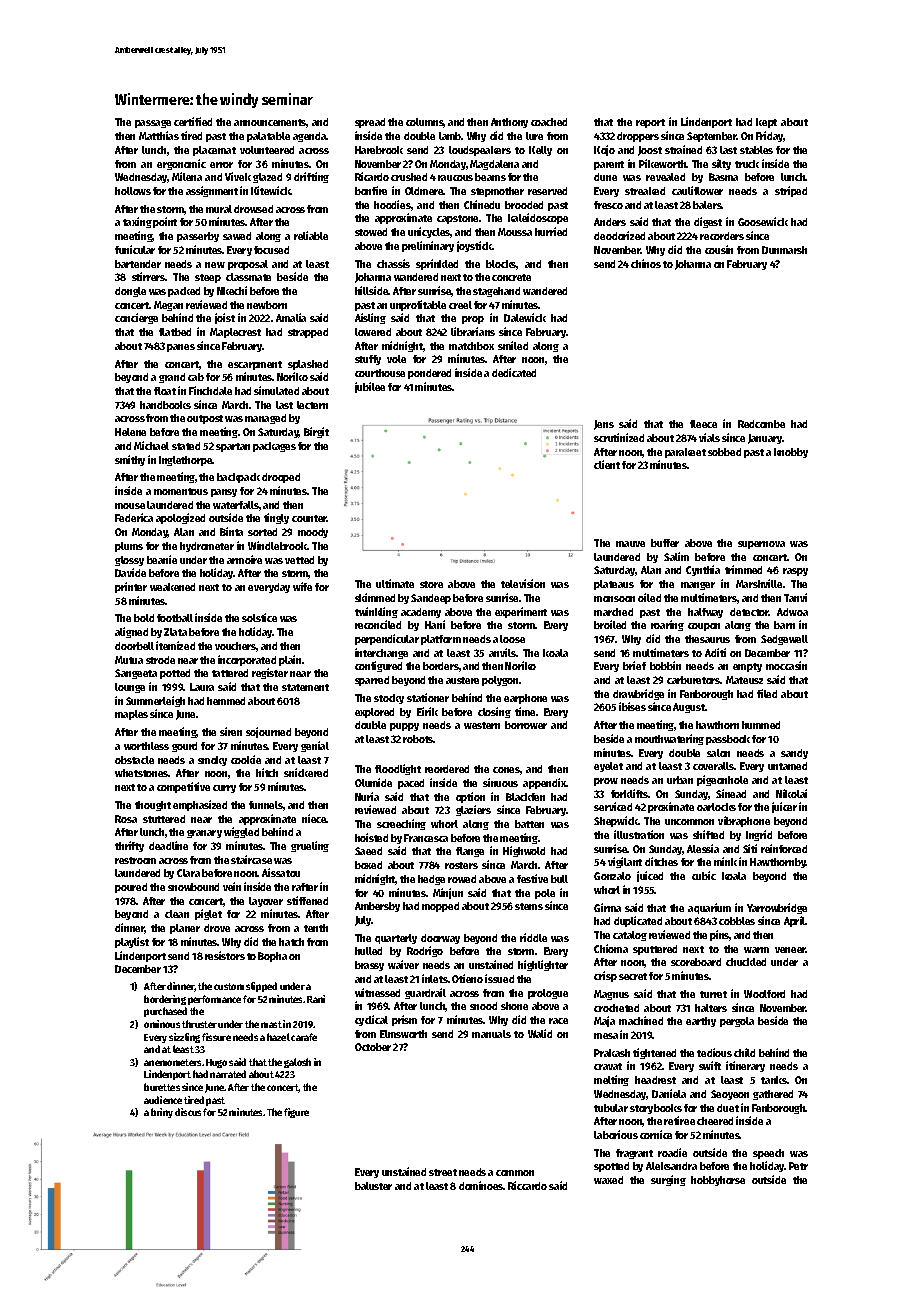 This screenshot has height=1308, width=924. I want to click on trimmed, so click(743, 569).
